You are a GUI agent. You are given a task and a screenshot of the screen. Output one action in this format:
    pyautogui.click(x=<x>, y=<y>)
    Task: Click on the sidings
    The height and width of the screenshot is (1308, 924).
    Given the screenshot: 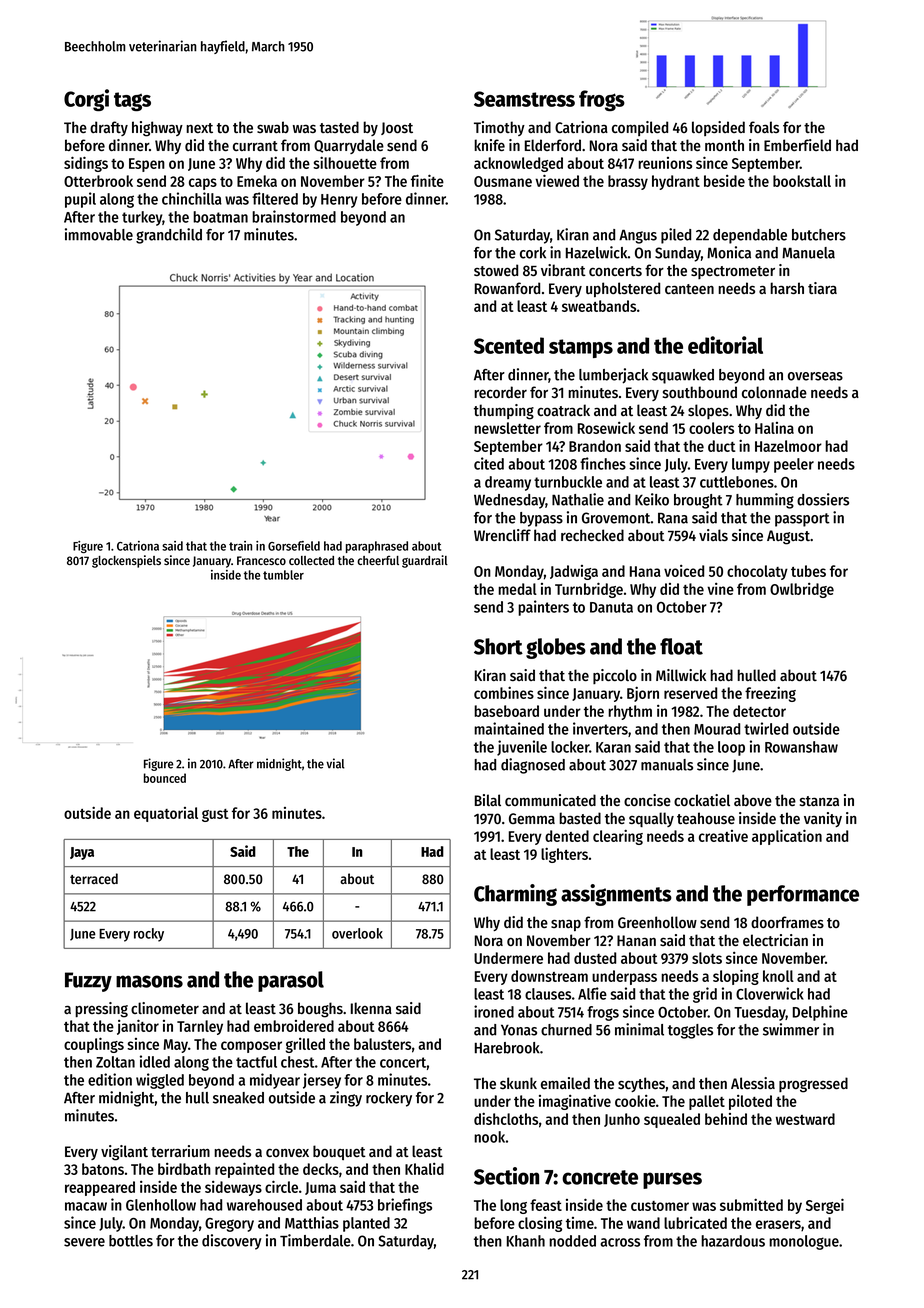 What is the action you would take?
    pyautogui.click(x=86, y=164)
